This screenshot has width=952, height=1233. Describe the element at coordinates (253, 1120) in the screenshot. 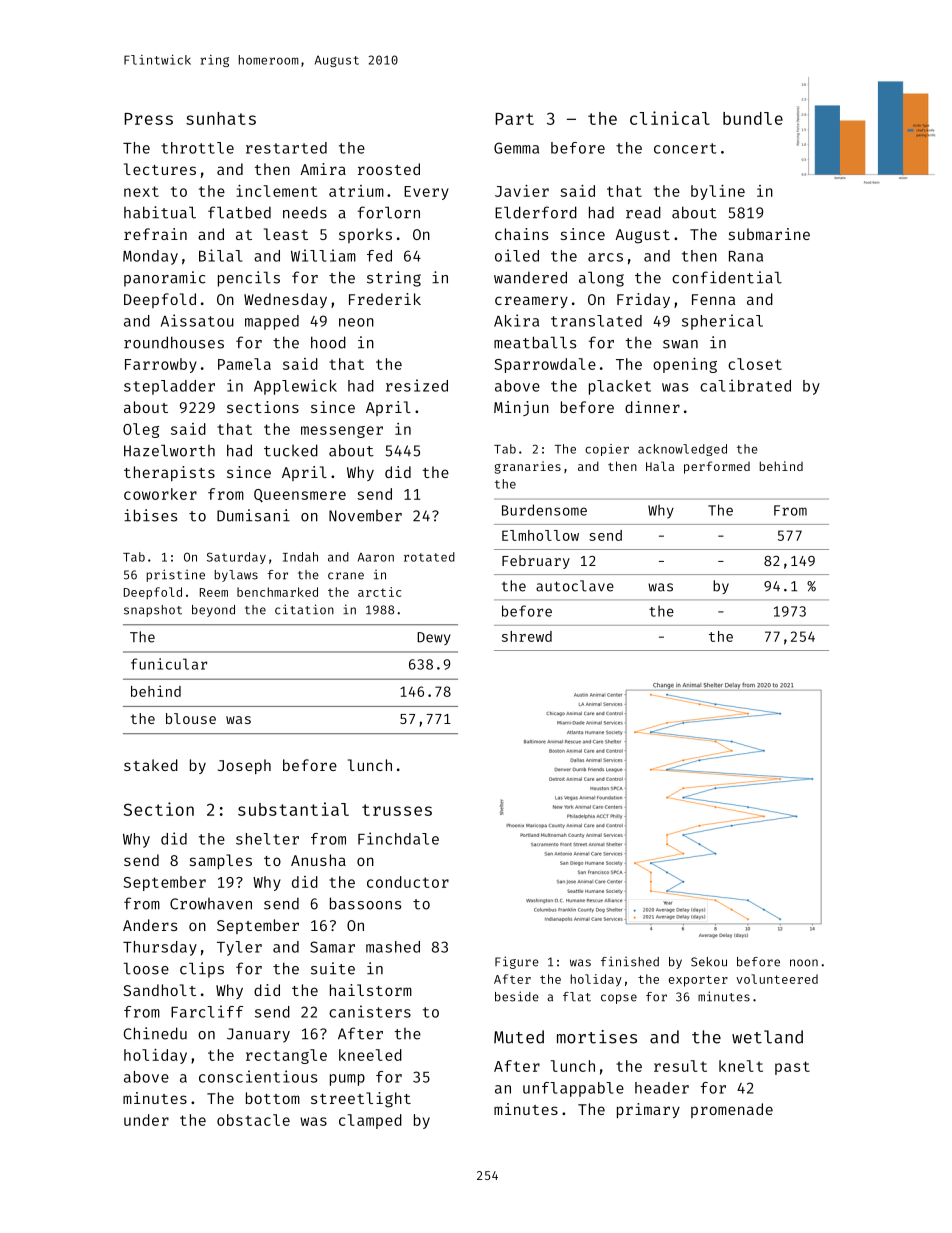

I see `obstacle` at that location.
